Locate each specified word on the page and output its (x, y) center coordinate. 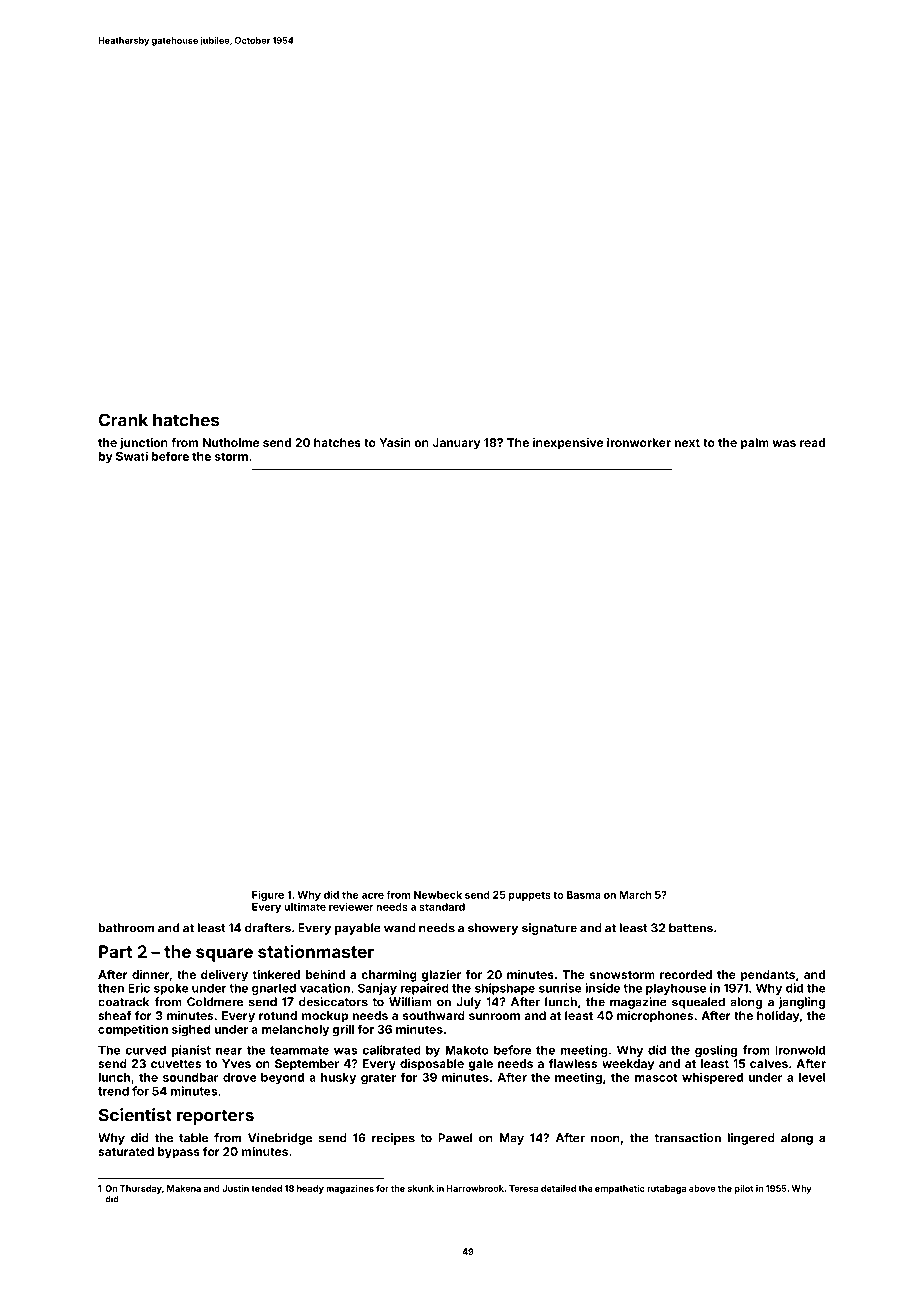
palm (755, 444)
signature (549, 929)
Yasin (395, 442)
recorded (686, 974)
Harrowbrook (475, 1188)
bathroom (126, 928)
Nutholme (231, 442)
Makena (184, 1188)
